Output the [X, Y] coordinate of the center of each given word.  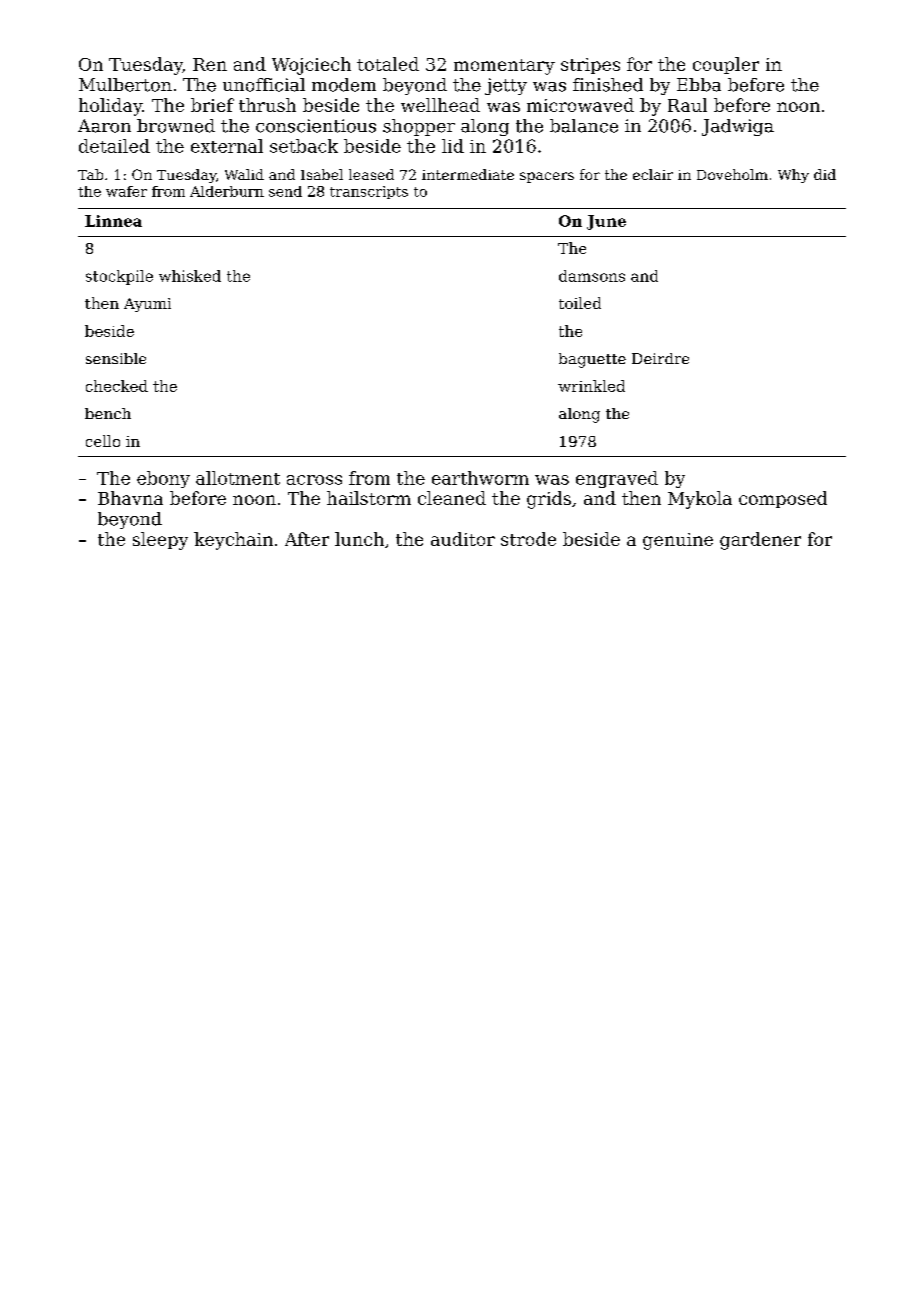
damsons [592, 276]
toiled [580, 303]
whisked [190, 276]
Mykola [700, 500]
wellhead [440, 105]
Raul [687, 105]
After [307, 539]
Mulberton [125, 85]
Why [793, 176]
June [606, 222]
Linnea [113, 221]
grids [549, 500]
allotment [238, 478]
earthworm [480, 478]
